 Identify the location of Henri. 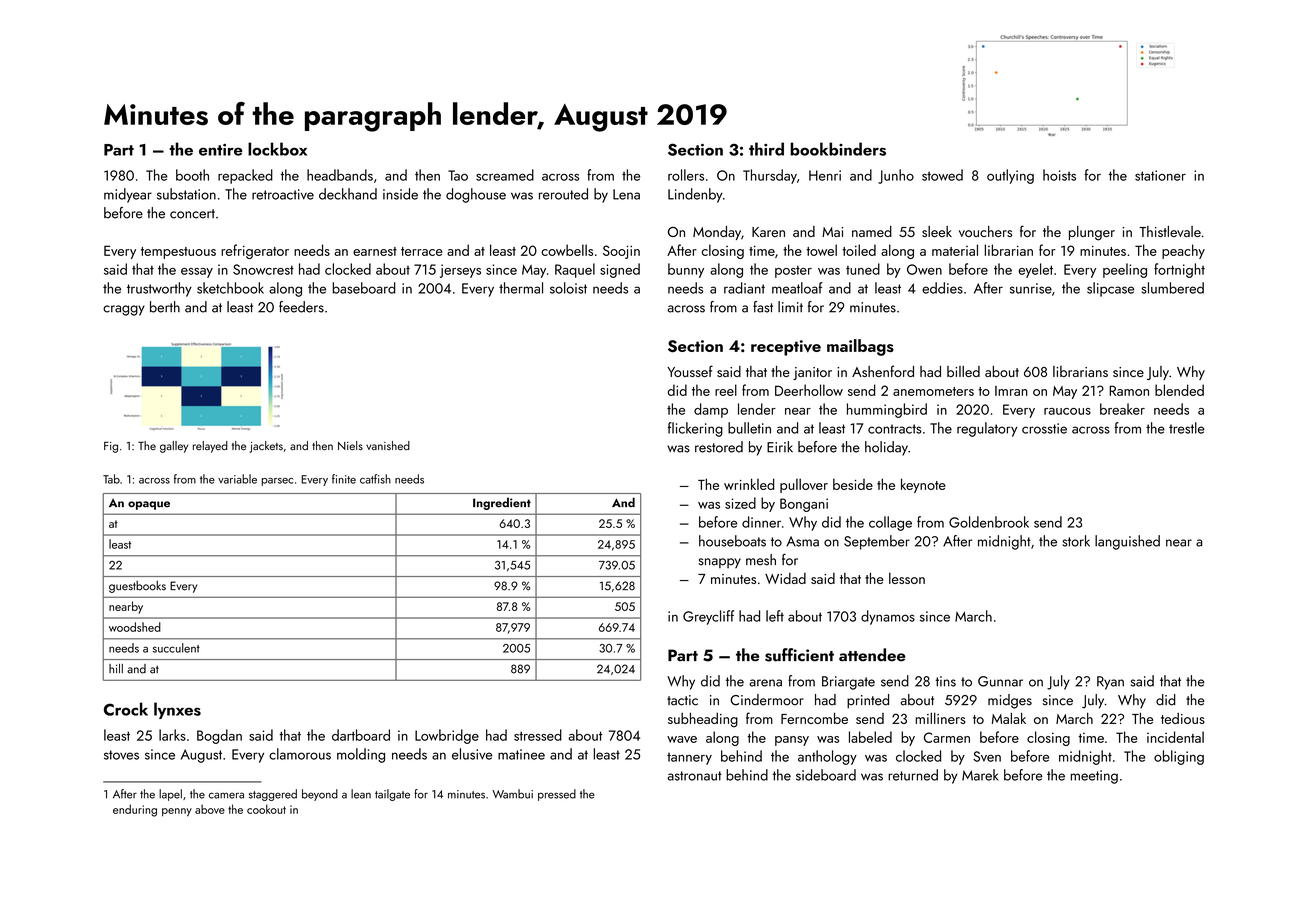
(825, 175).
